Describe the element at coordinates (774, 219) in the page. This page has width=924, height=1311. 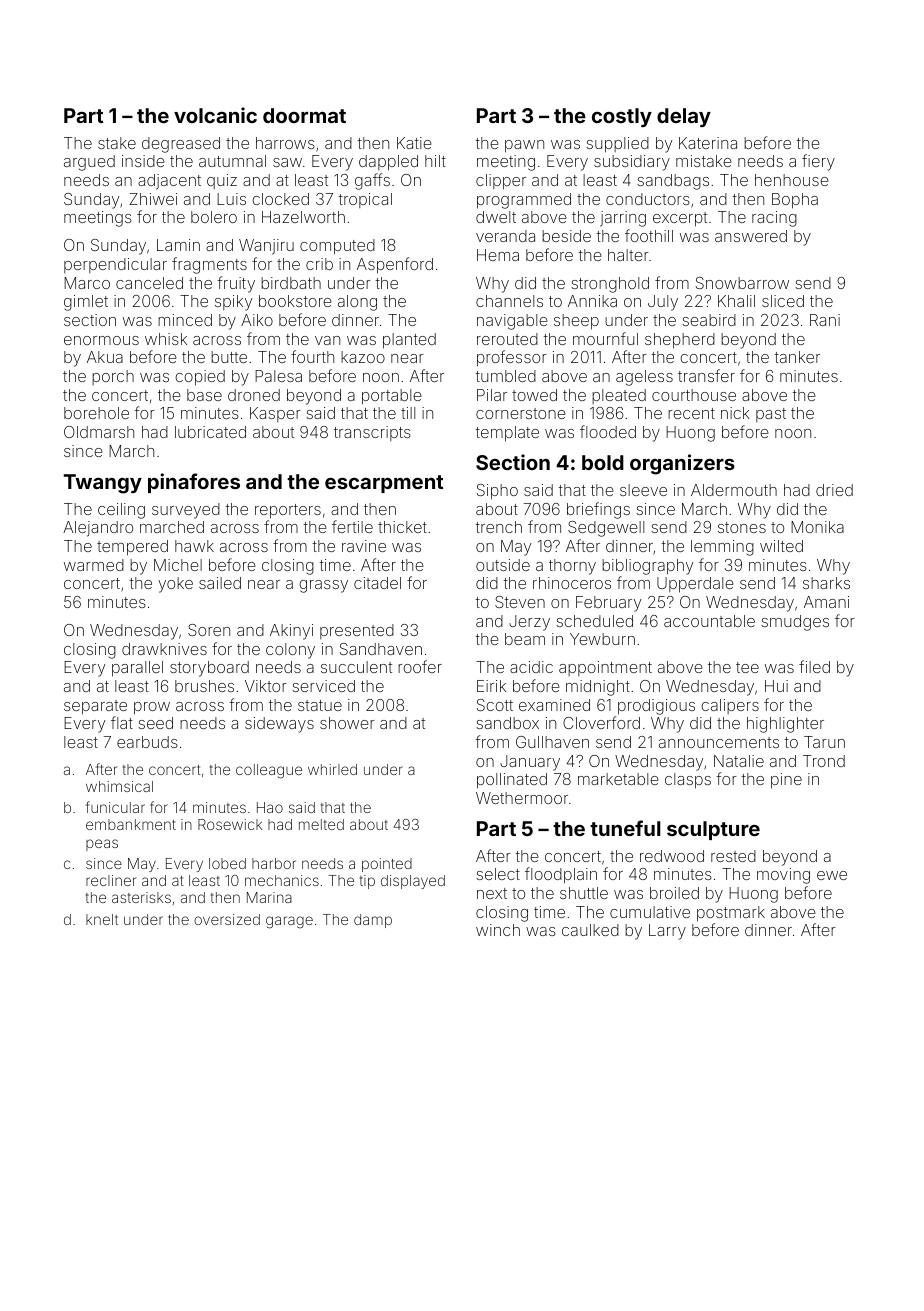
I see `racing` at that location.
